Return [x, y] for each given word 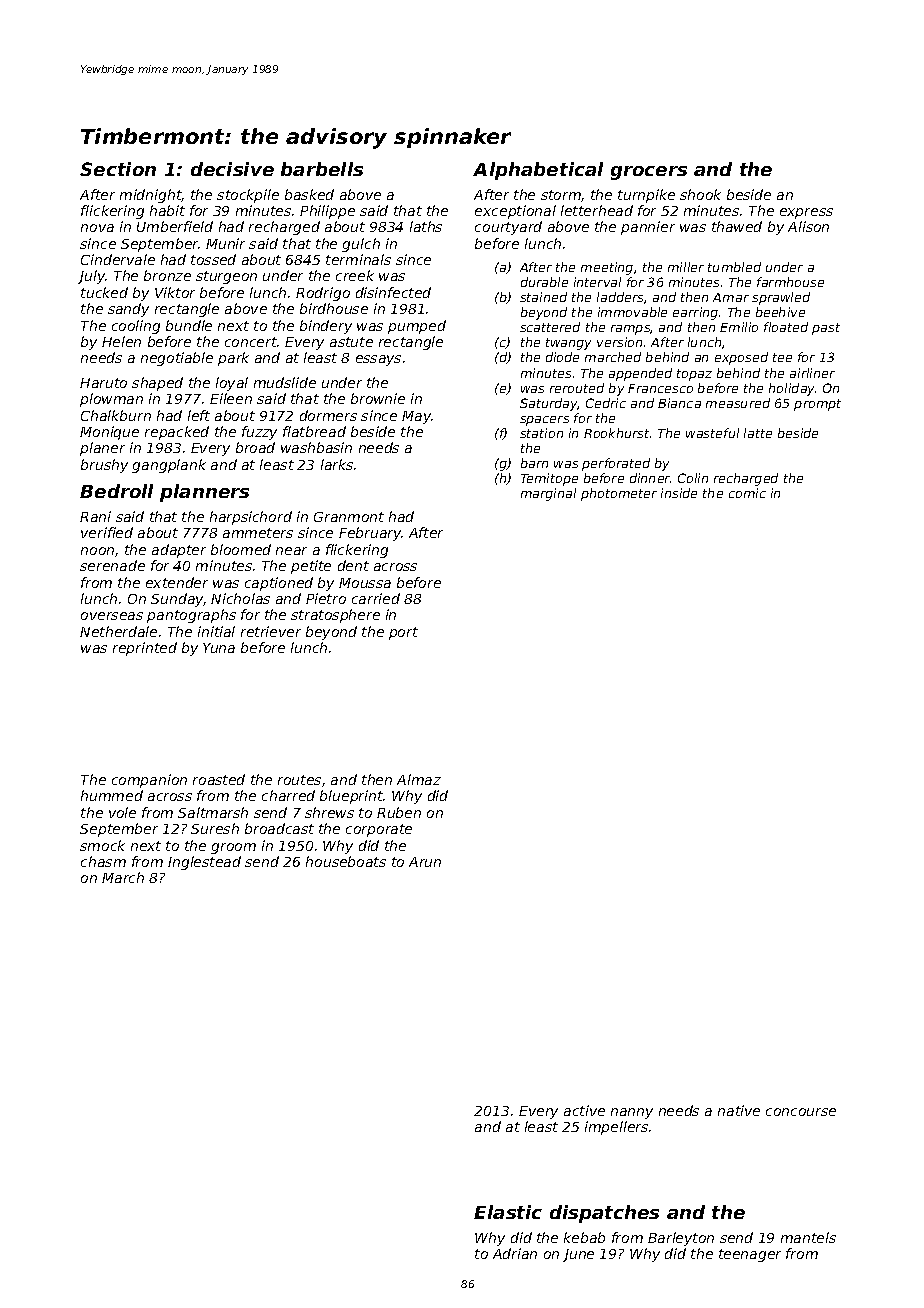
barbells [322, 169]
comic [747, 493]
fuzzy [259, 433]
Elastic [508, 1212]
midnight [151, 196]
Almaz [419, 779]
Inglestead [204, 863]
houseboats [346, 861]
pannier [648, 228]
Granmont [349, 517]
